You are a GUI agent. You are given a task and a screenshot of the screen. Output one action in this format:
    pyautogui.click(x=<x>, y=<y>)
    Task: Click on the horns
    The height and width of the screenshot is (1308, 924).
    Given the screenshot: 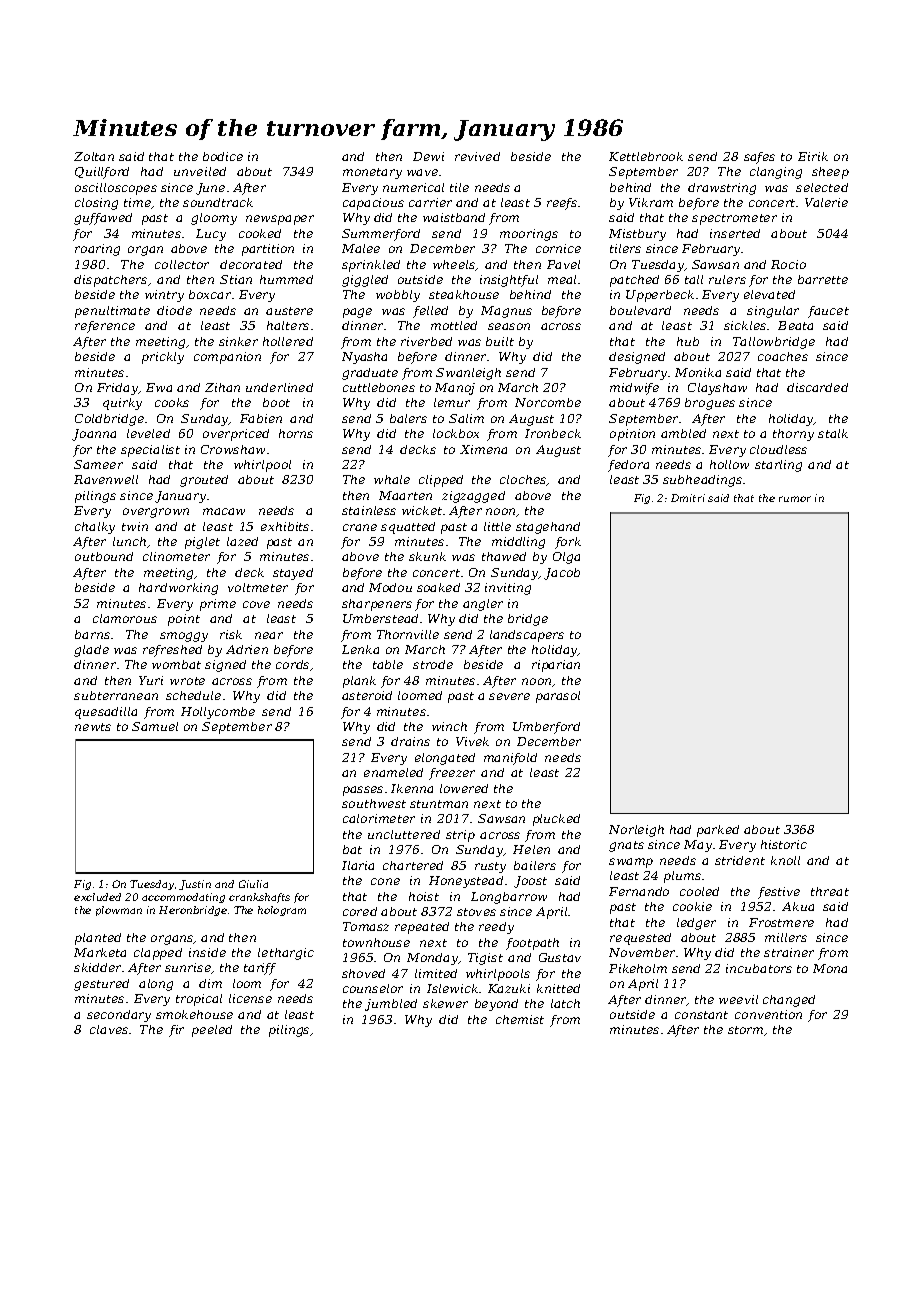 What is the action you would take?
    pyautogui.click(x=296, y=433)
